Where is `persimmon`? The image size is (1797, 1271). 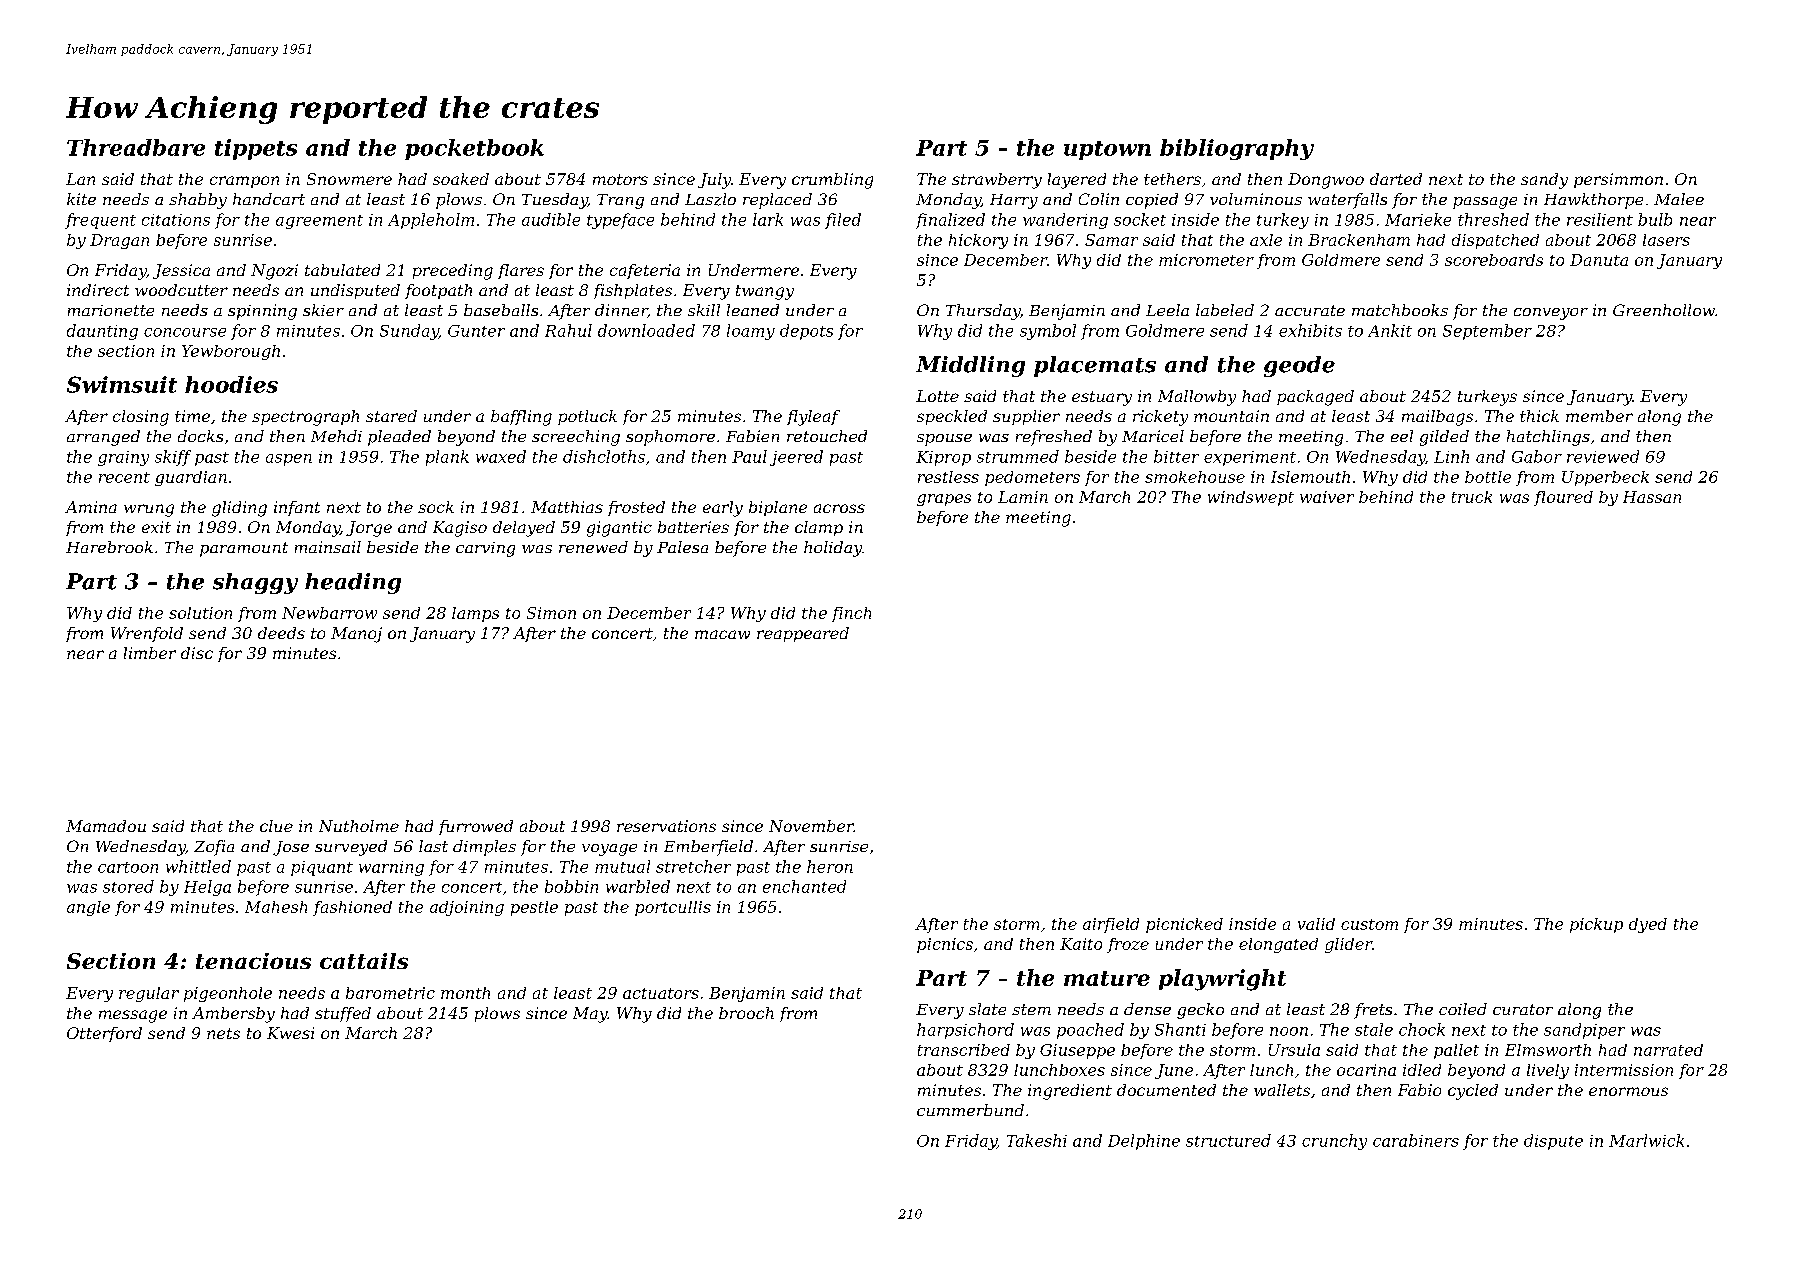
persimmon is located at coordinates (1618, 180).
